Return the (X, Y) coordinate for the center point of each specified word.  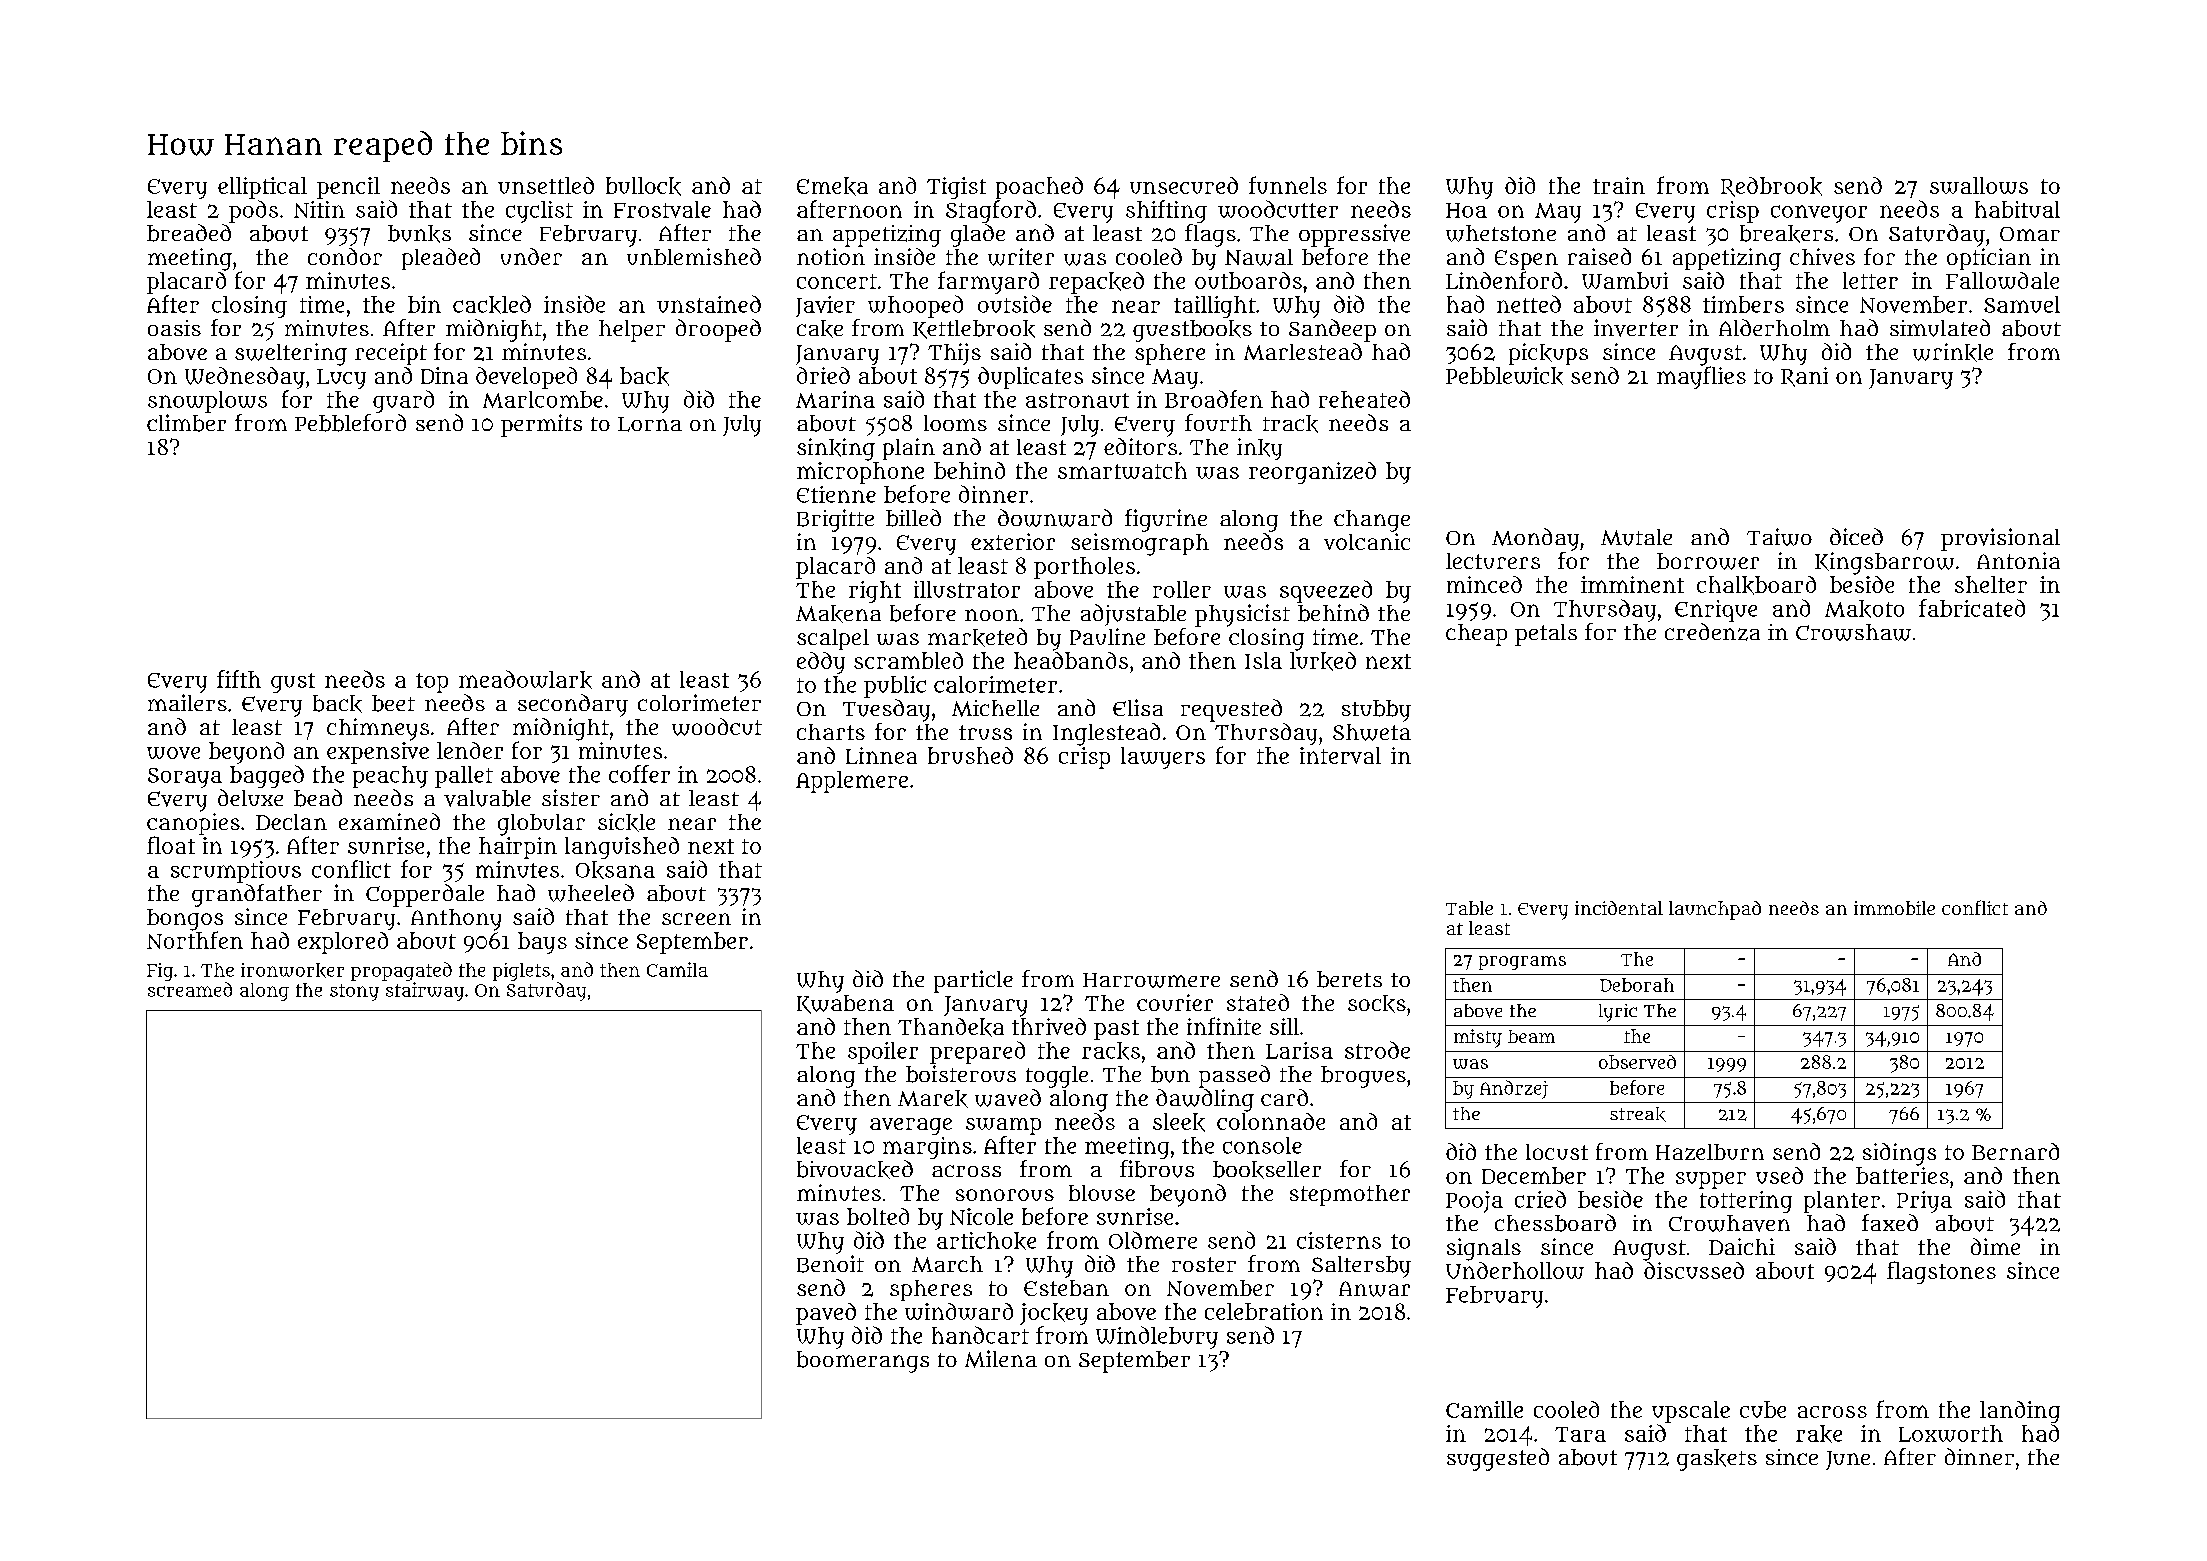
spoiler (883, 1053)
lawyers (1163, 758)
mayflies (1701, 377)
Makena (838, 614)
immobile (1894, 908)
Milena (1001, 1359)
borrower (1708, 561)
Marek (933, 1099)
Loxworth (1951, 1433)
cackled (492, 304)
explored (343, 943)
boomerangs (863, 1362)
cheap (1476, 635)
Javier (825, 306)
